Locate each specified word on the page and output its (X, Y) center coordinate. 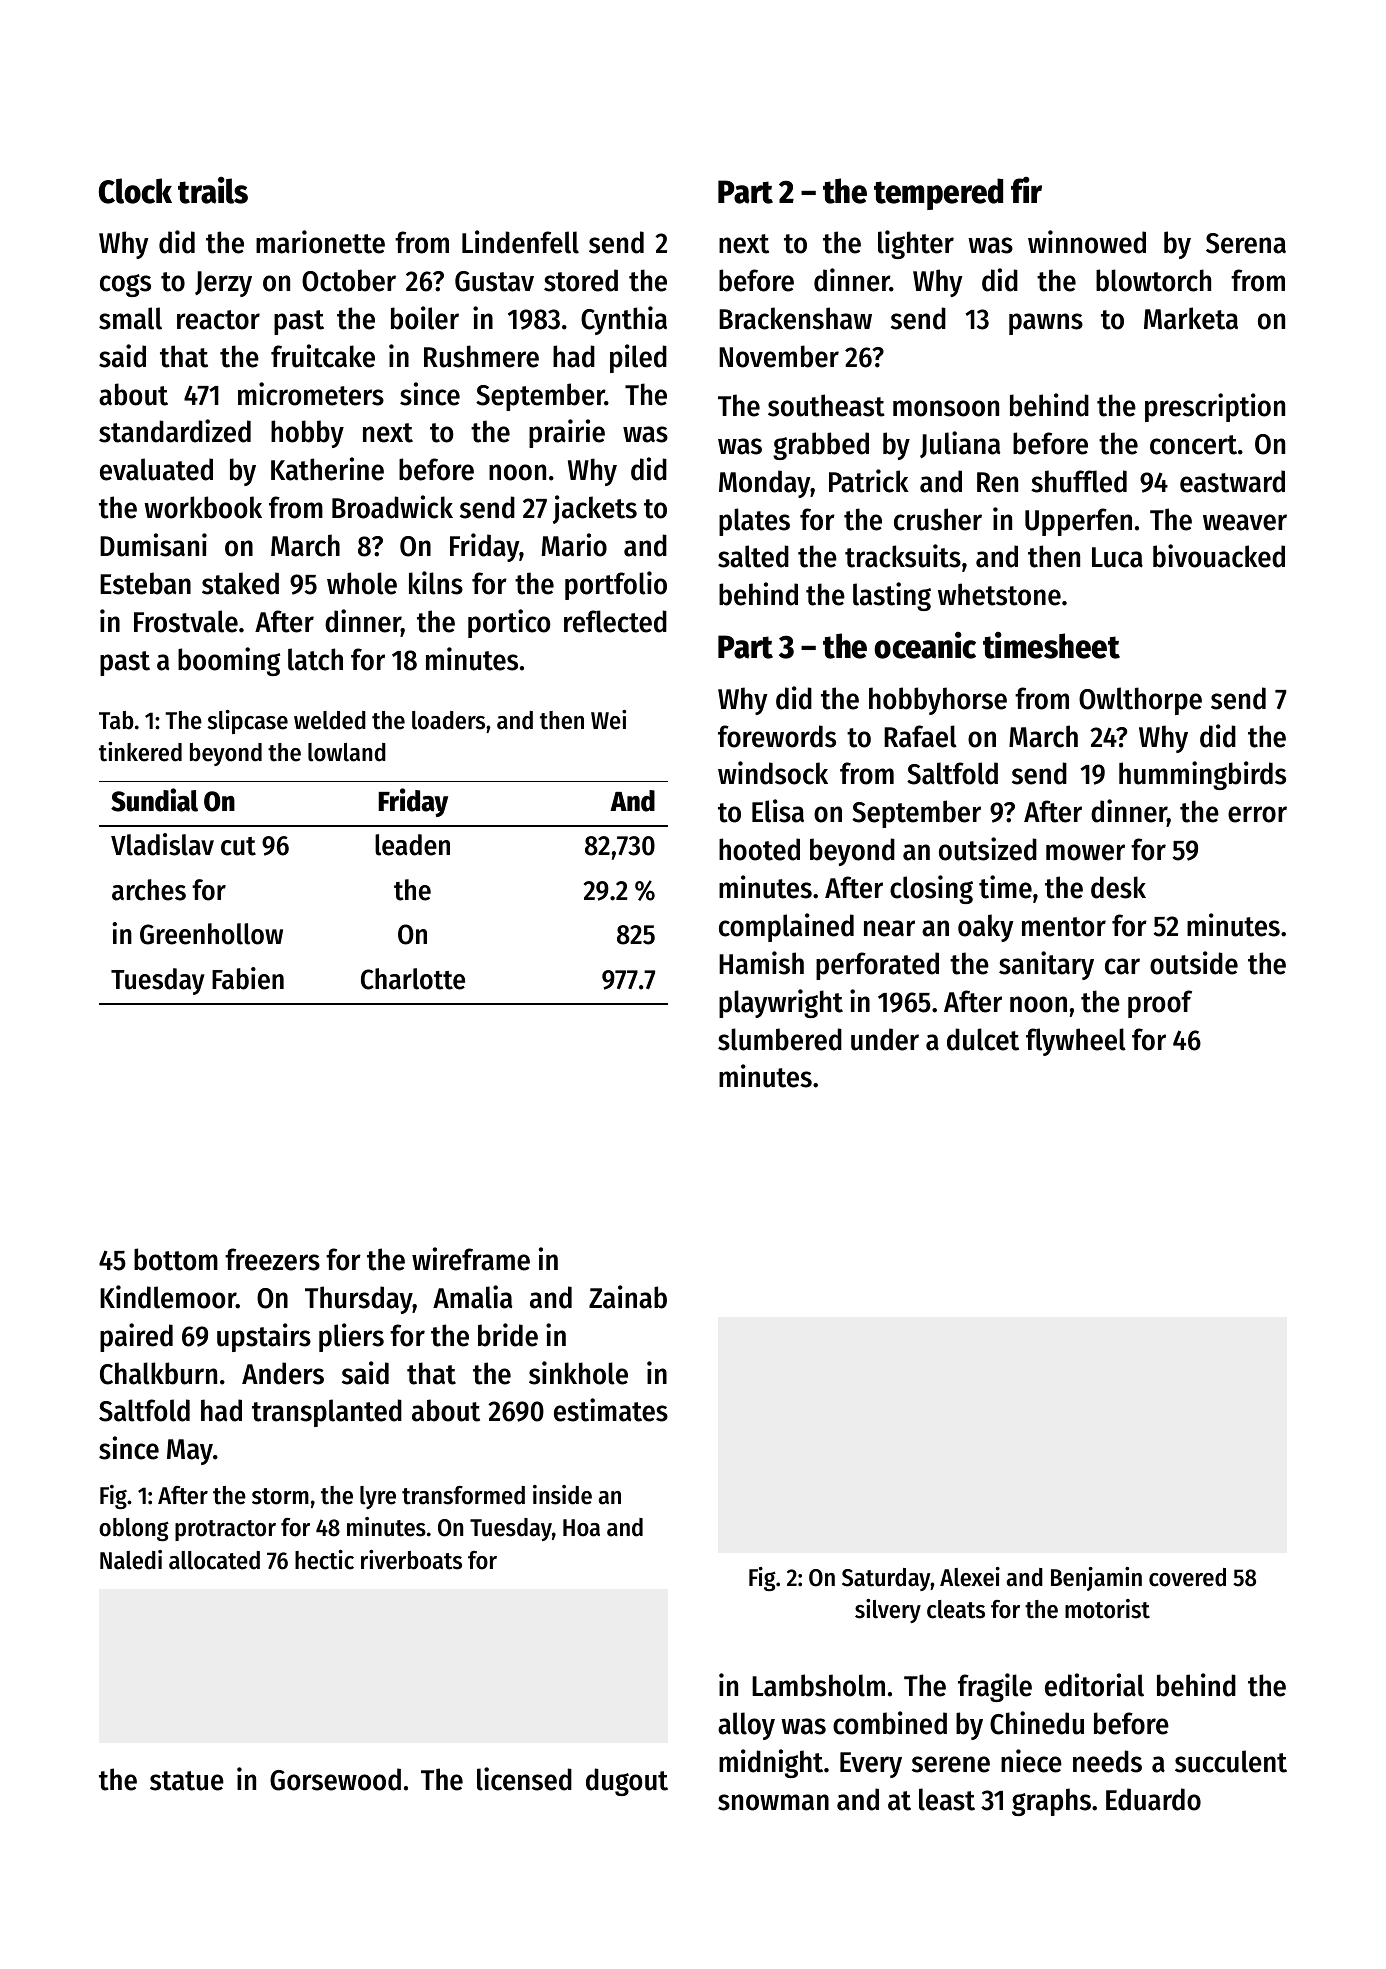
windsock (773, 773)
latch (315, 659)
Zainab (628, 1297)
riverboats (411, 1560)
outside (1194, 963)
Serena (1246, 243)
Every (871, 1765)
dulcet (983, 1039)
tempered (938, 194)
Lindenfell (520, 242)
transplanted (327, 1413)
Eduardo (1153, 1799)
